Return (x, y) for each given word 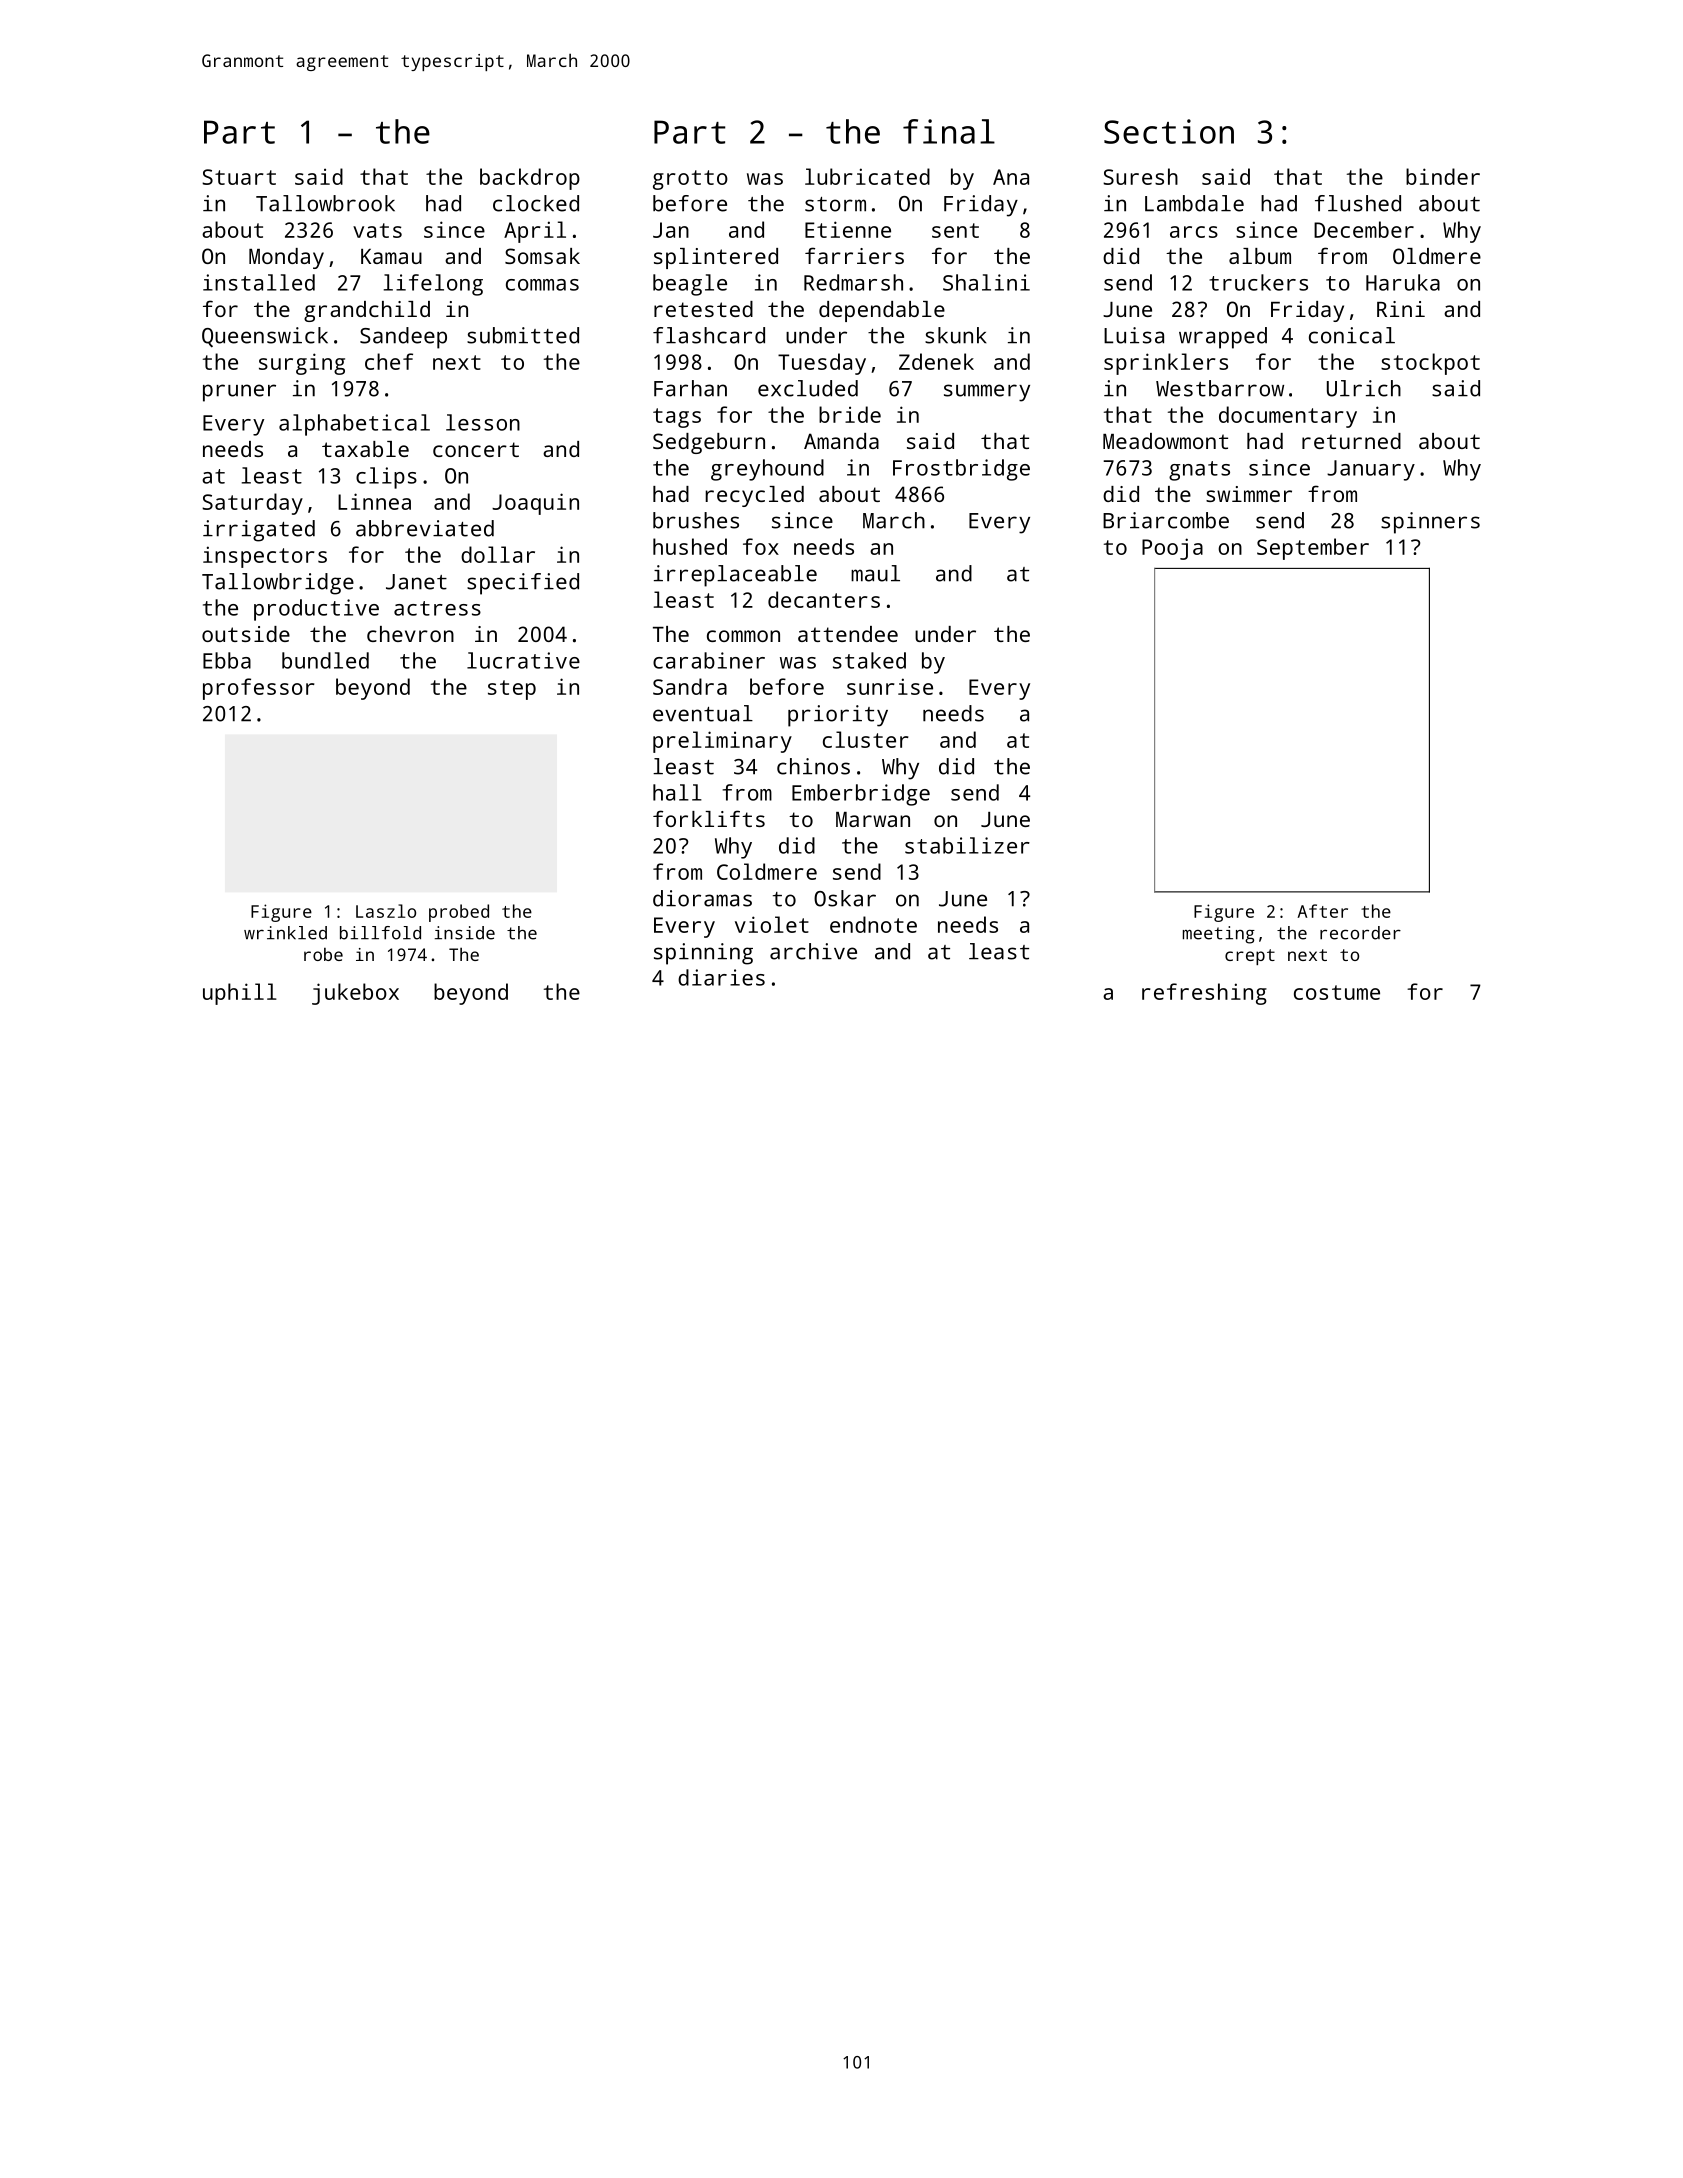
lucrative (523, 660)
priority (838, 716)
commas (542, 285)
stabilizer (967, 845)
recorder (1360, 933)
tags (677, 418)
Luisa (1134, 335)
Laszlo (386, 911)
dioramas (702, 898)
